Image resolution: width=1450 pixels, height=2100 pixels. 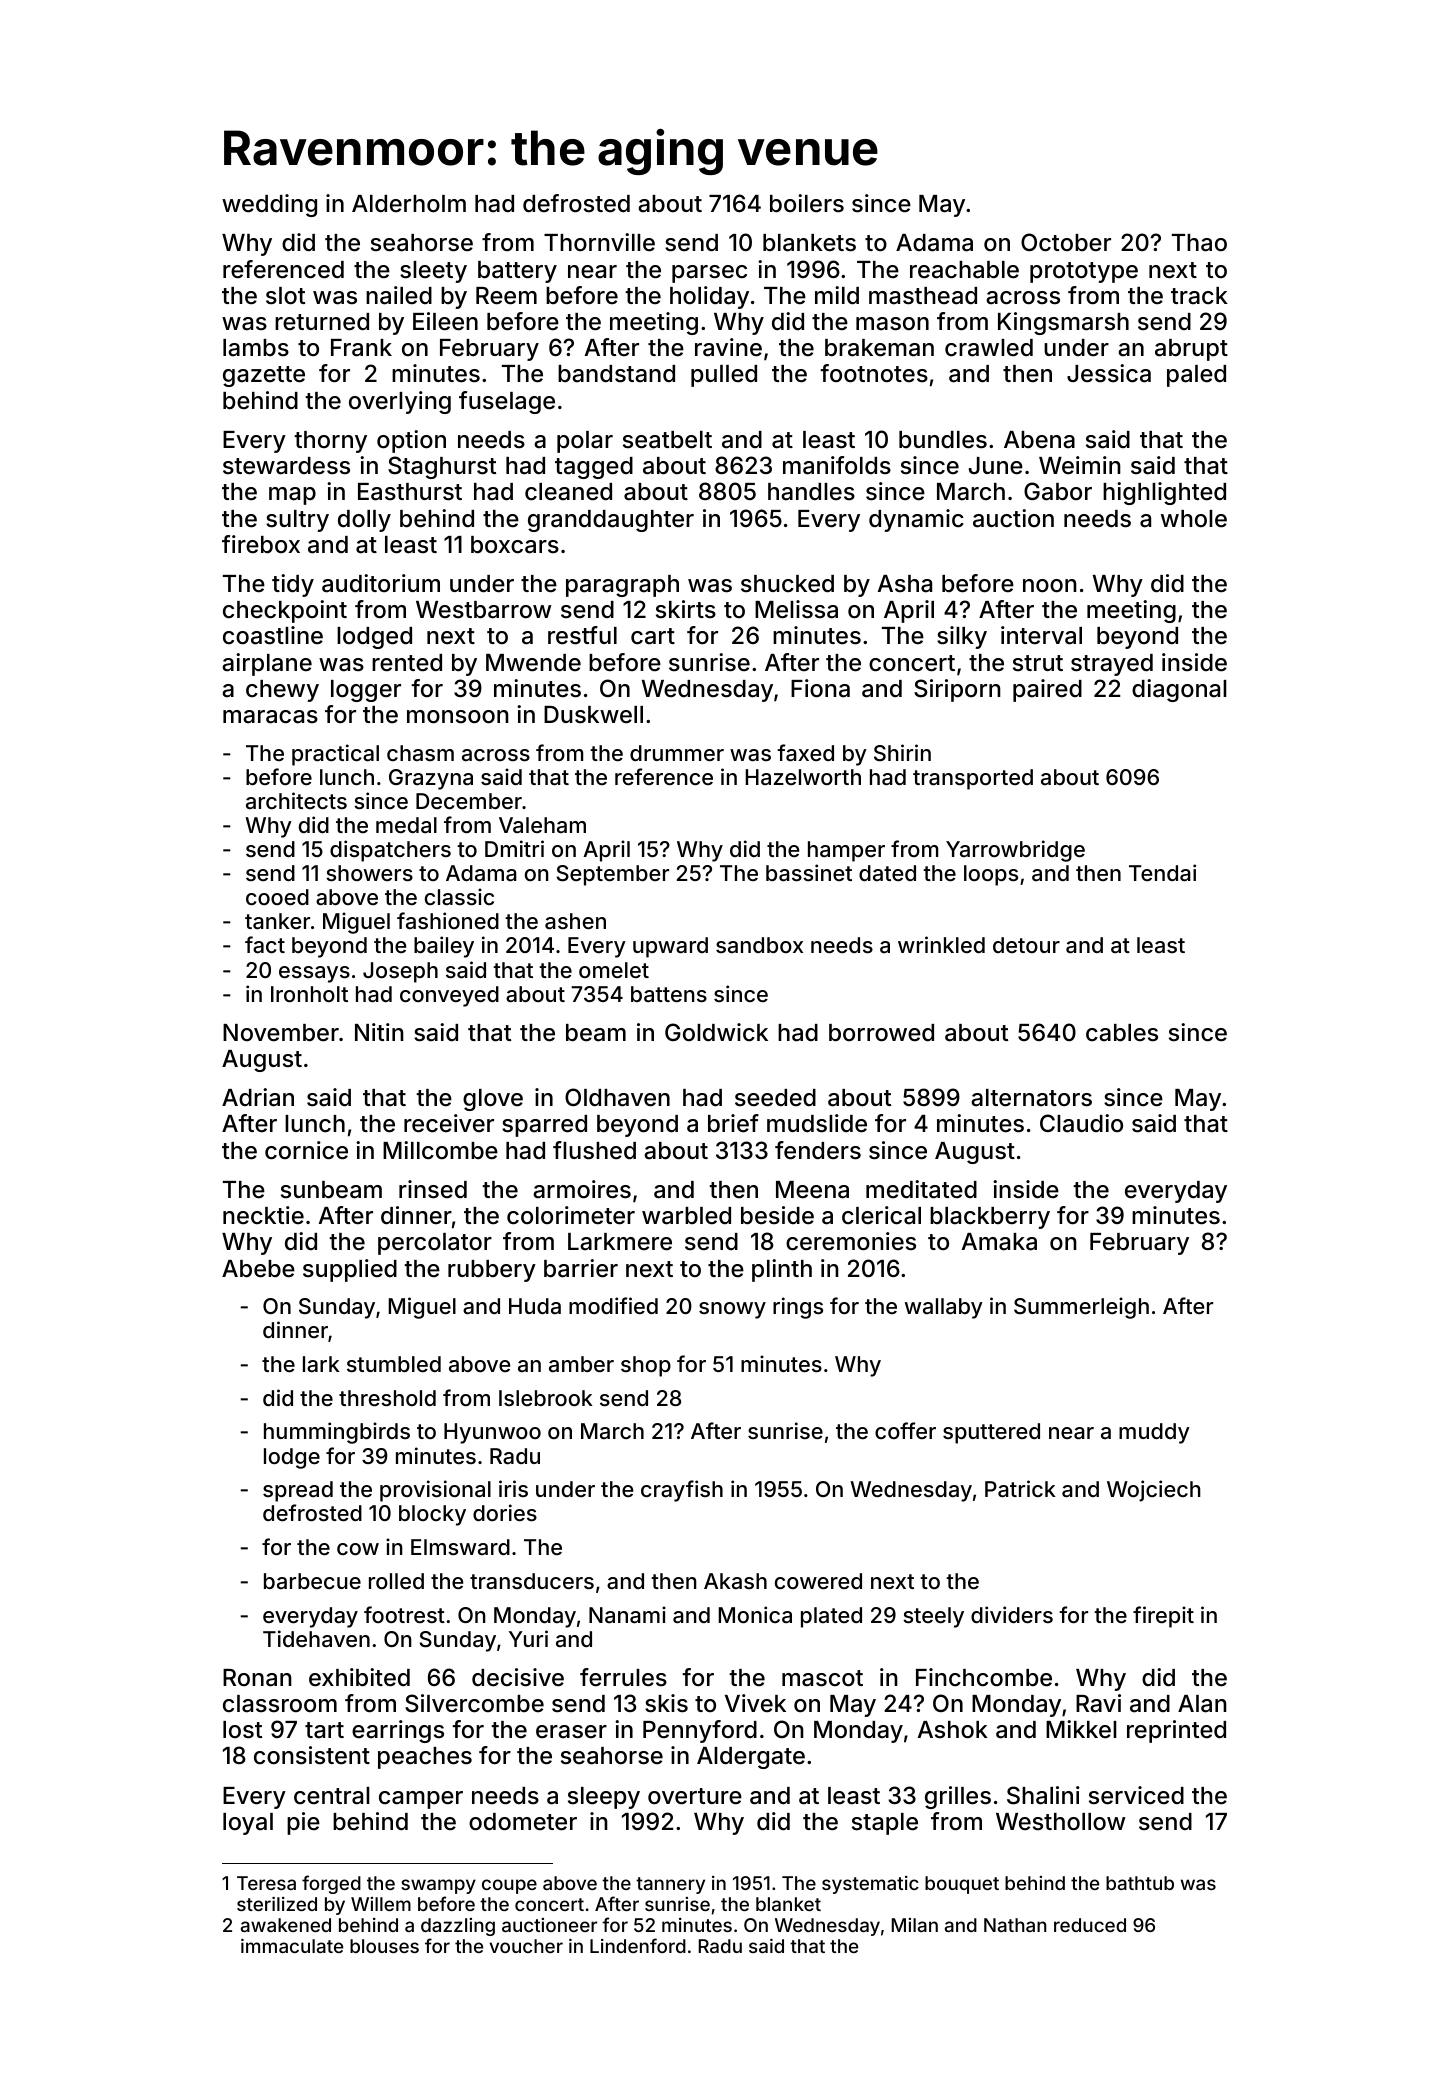 What do you see at coordinates (585, 442) in the screenshot?
I see `polar` at bounding box center [585, 442].
